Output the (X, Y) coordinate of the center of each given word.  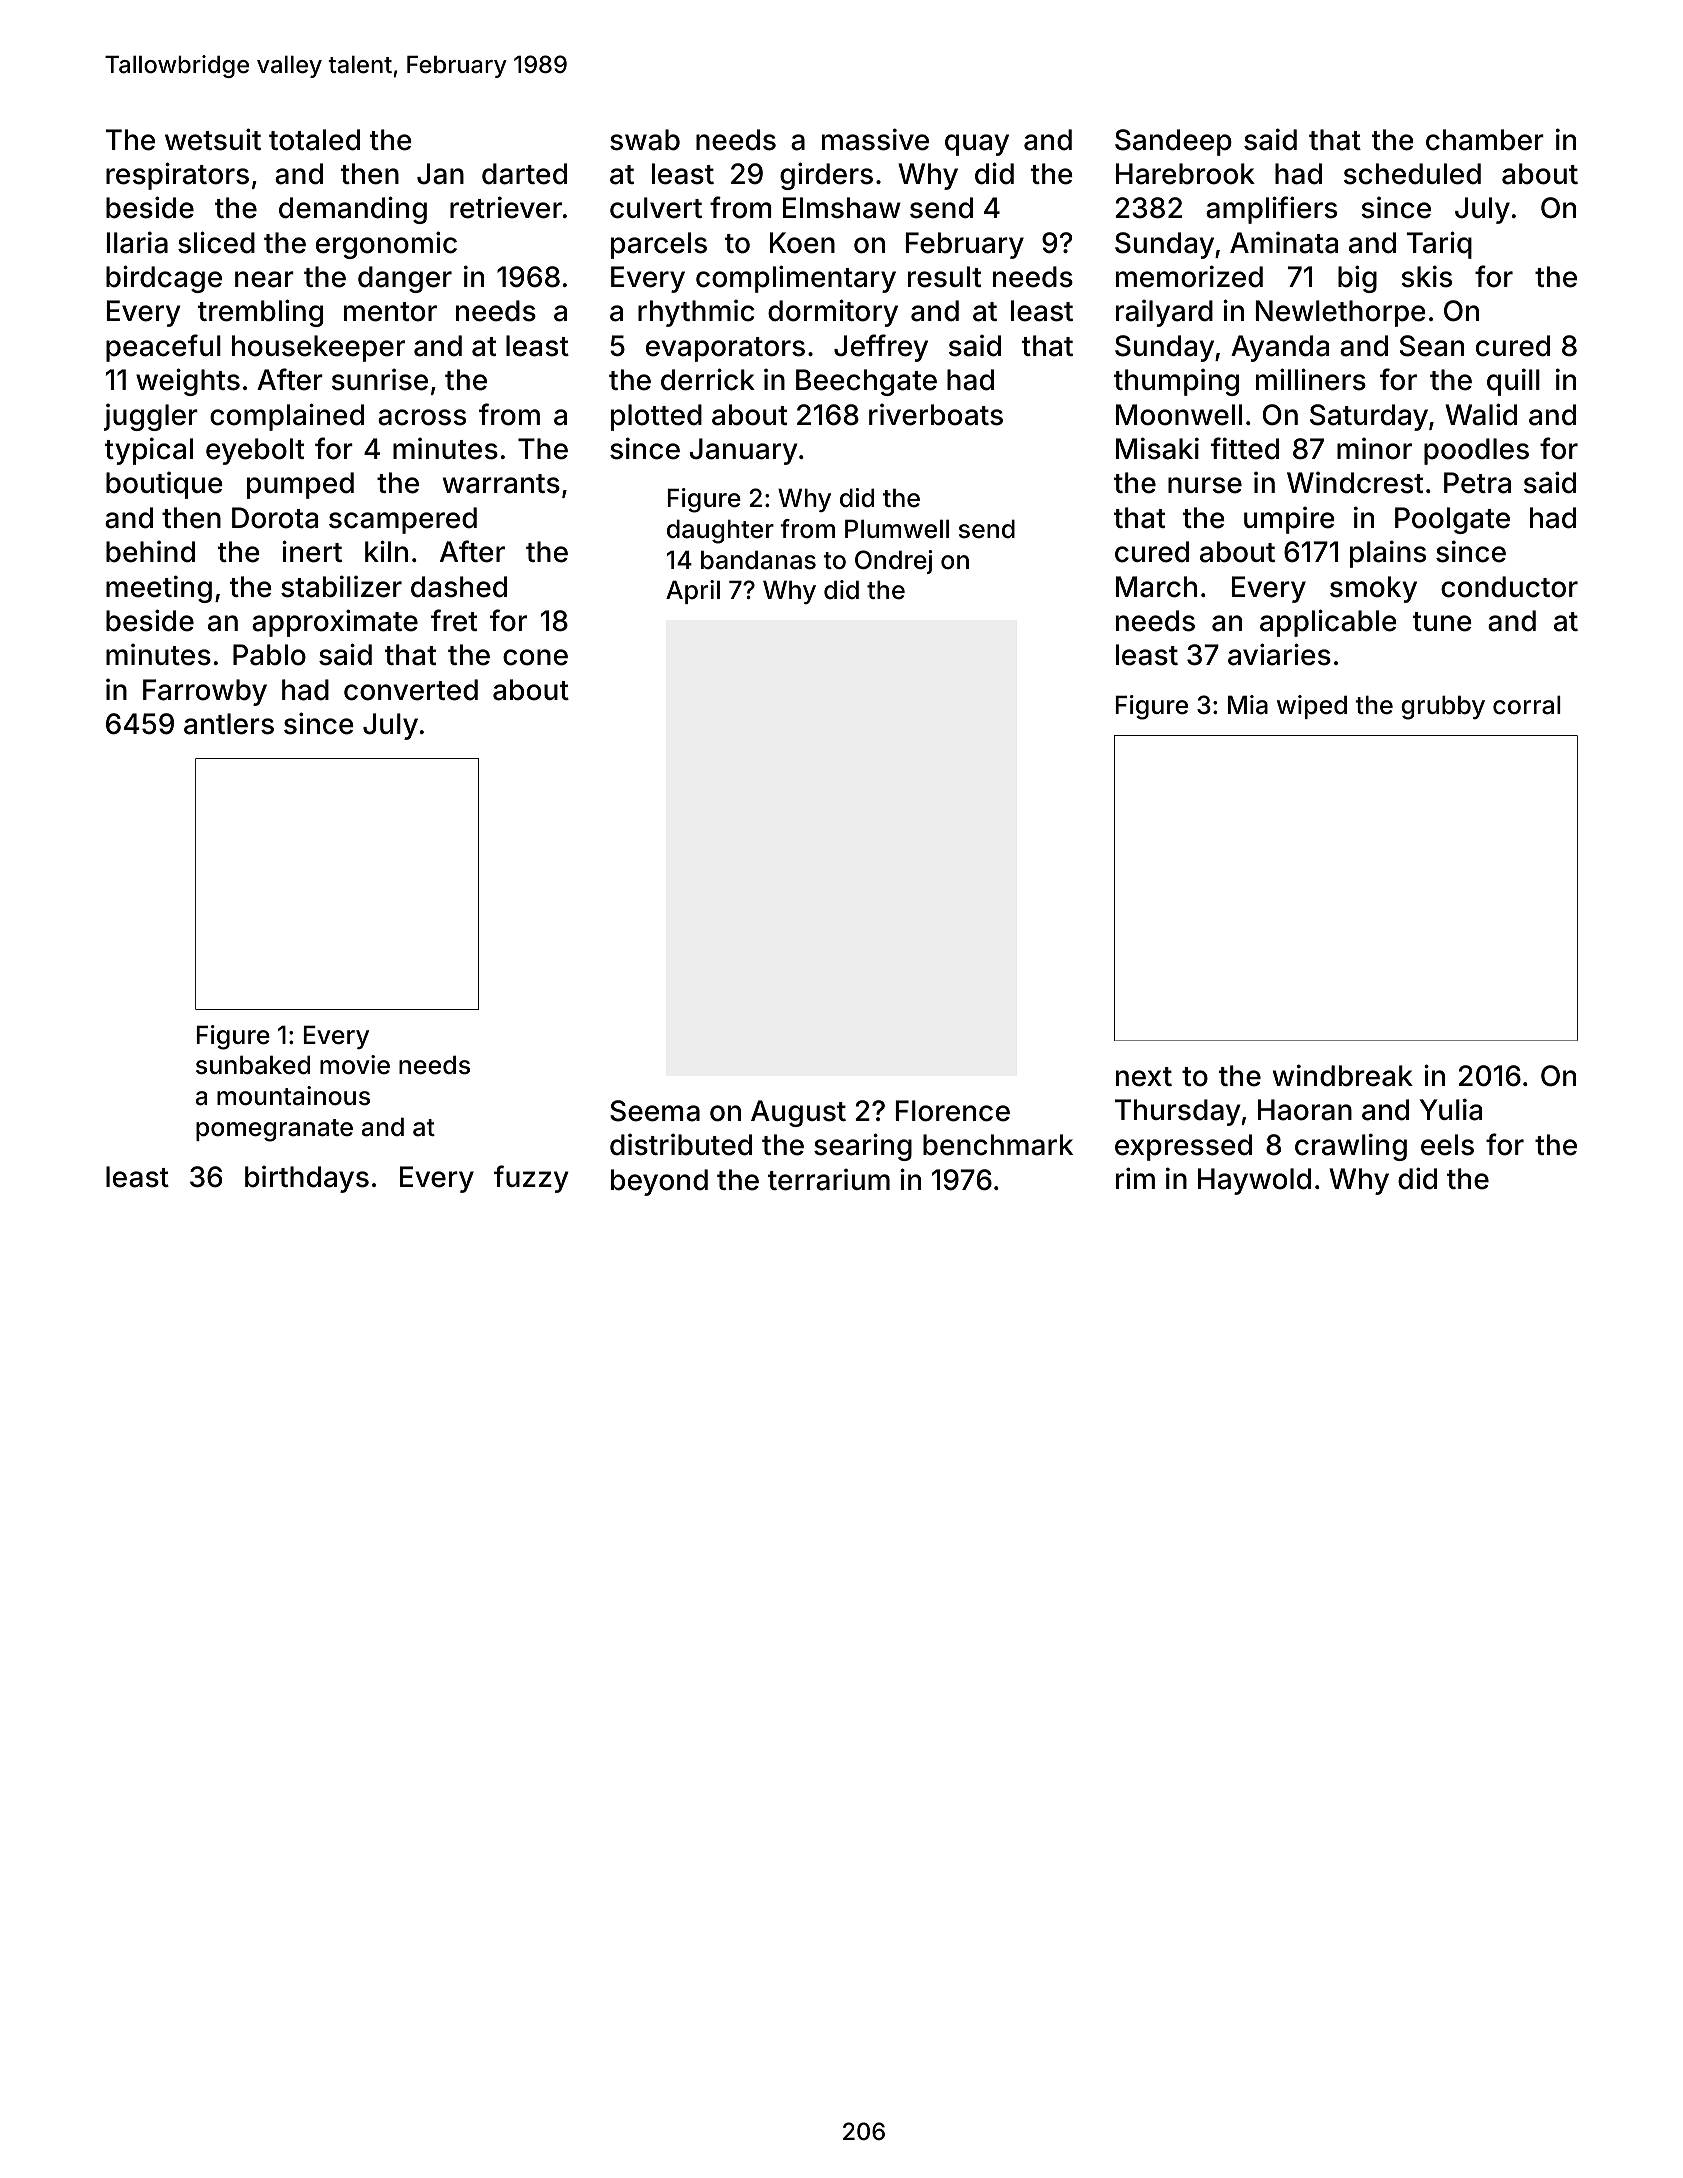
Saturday (1369, 417)
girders (826, 176)
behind (150, 551)
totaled (314, 140)
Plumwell (897, 529)
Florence (953, 1111)
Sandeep (1173, 142)
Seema (655, 1111)
